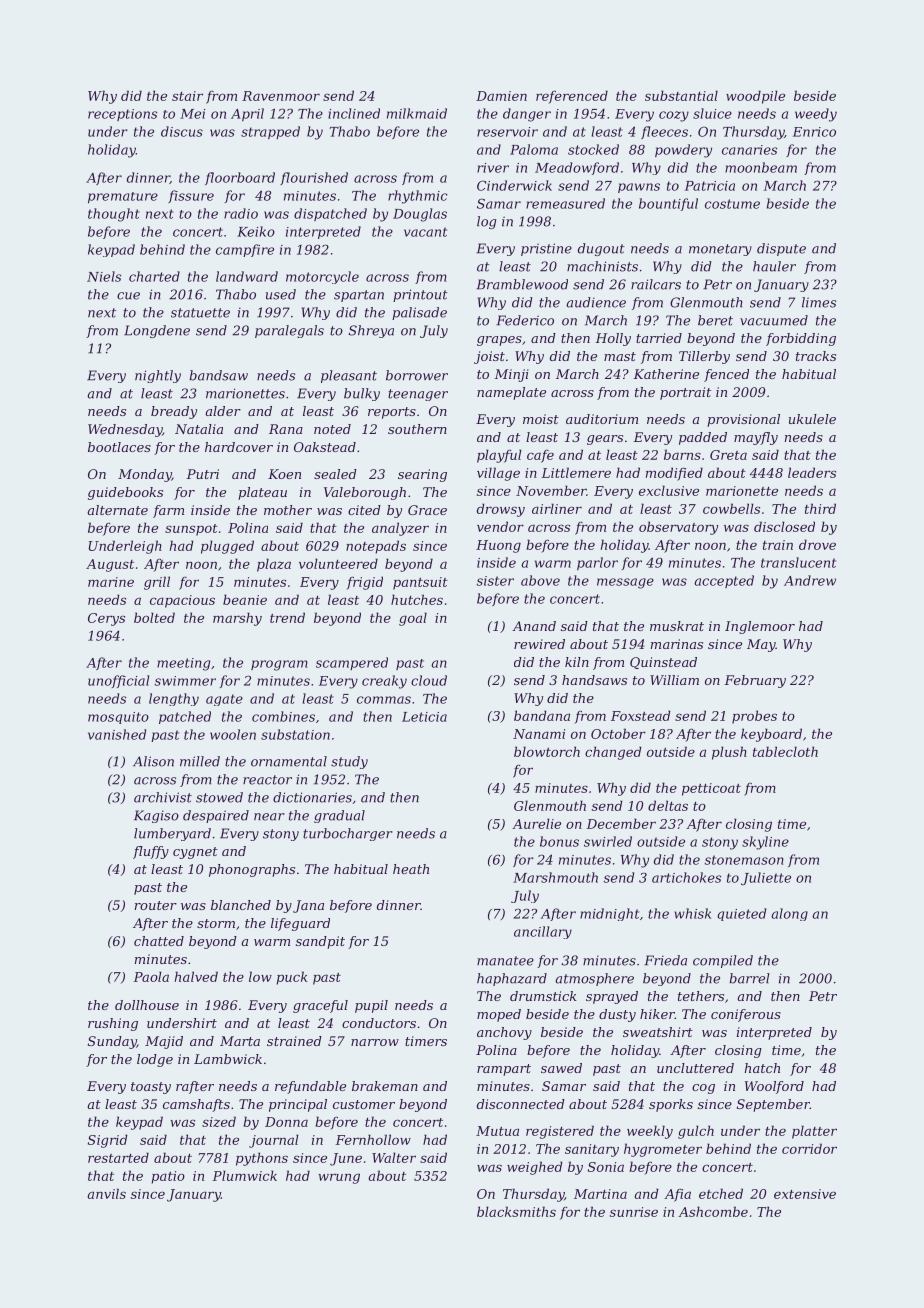 Image resolution: width=924 pixels, height=1308 pixels. Describe the element at coordinates (364, 510) in the screenshot. I see `cited` at that location.
